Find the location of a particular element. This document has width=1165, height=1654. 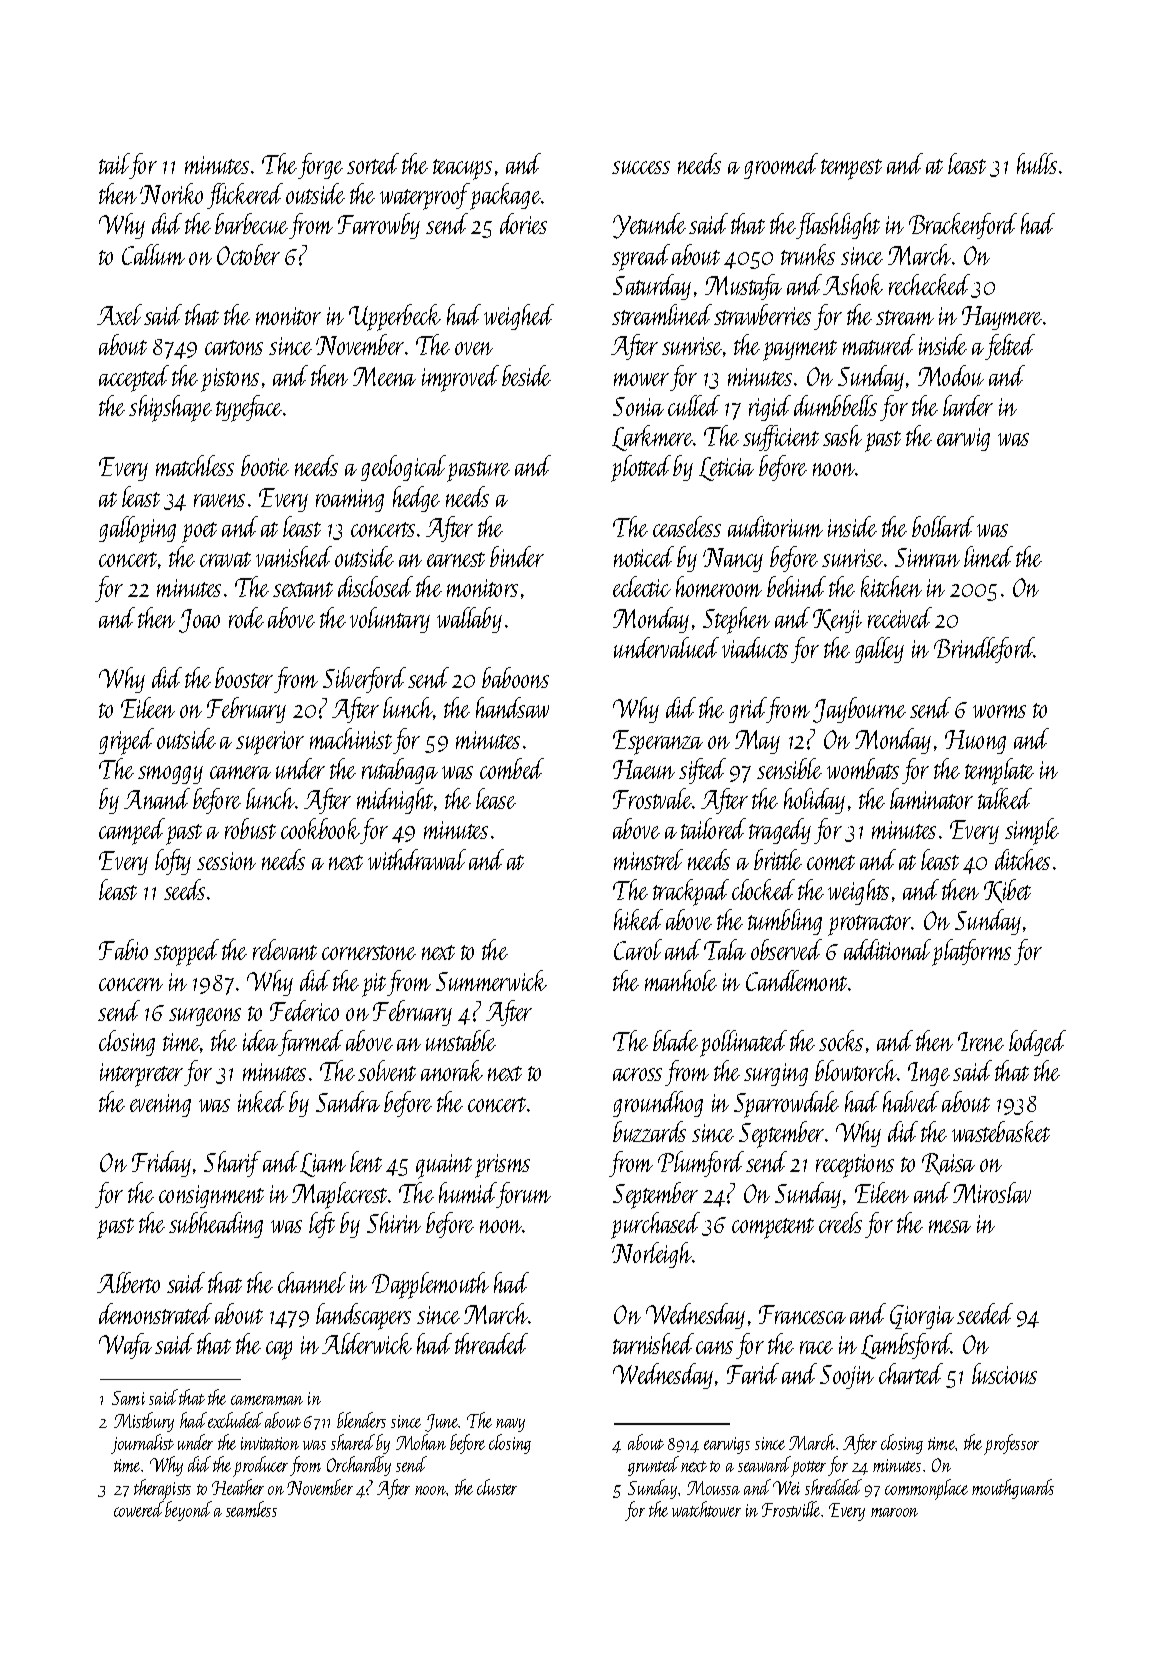

earnest is located at coordinates (456, 559).
